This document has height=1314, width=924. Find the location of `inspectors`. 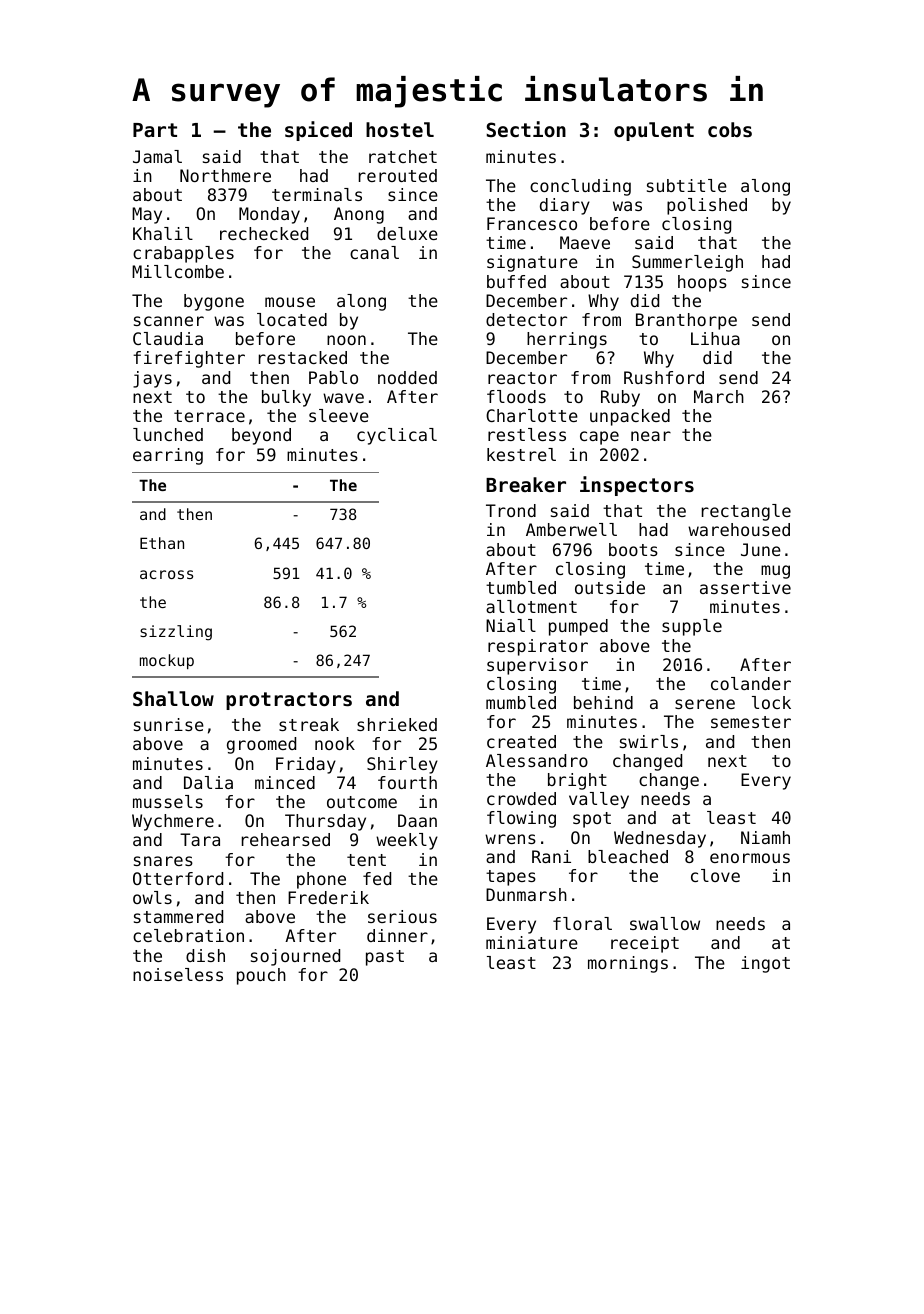

inspectors is located at coordinates (637, 486).
